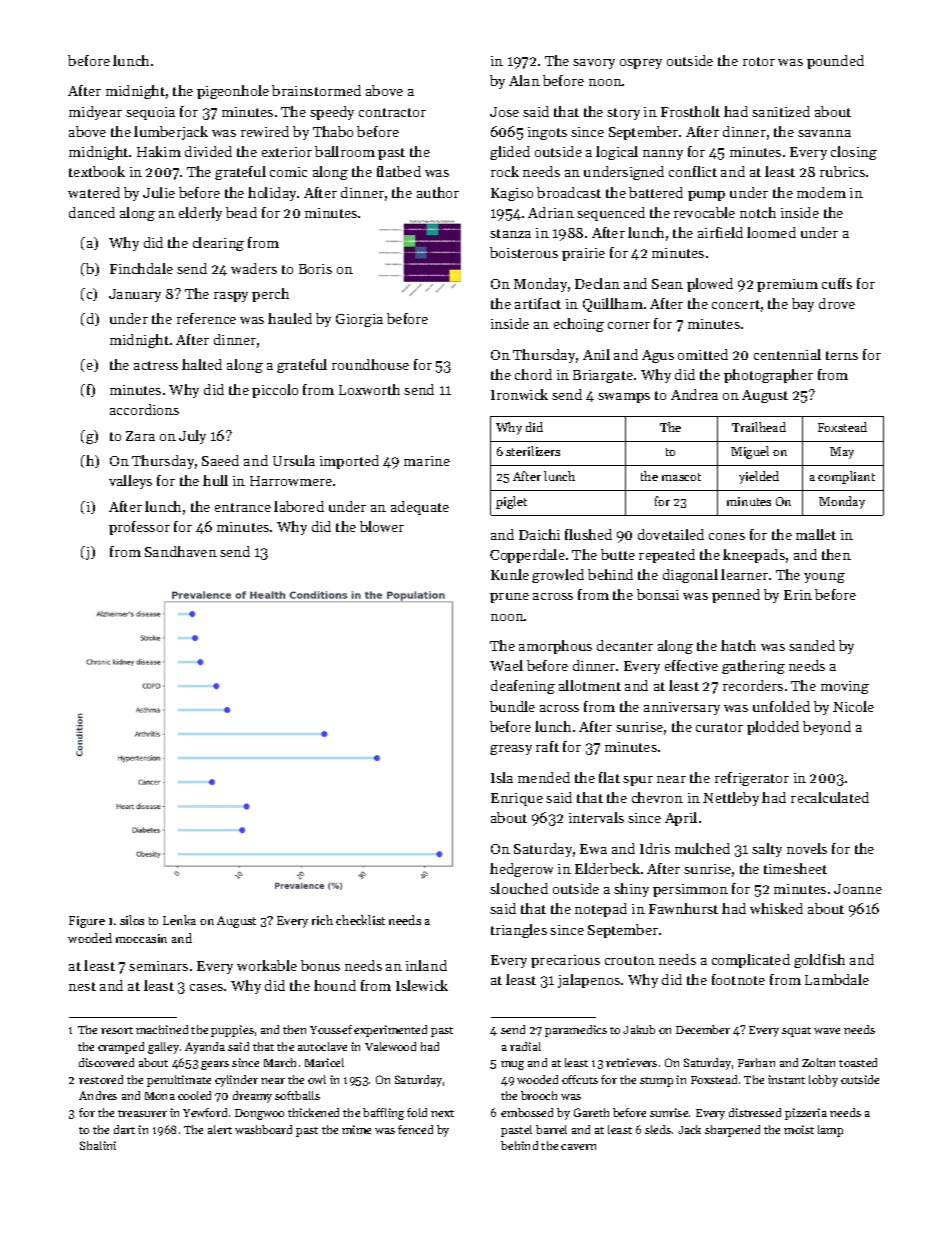 This screenshot has width=952, height=1233. Describe the element at coordinates (181, 551) in the screenshot. I see `Sandhaven` at that location.
